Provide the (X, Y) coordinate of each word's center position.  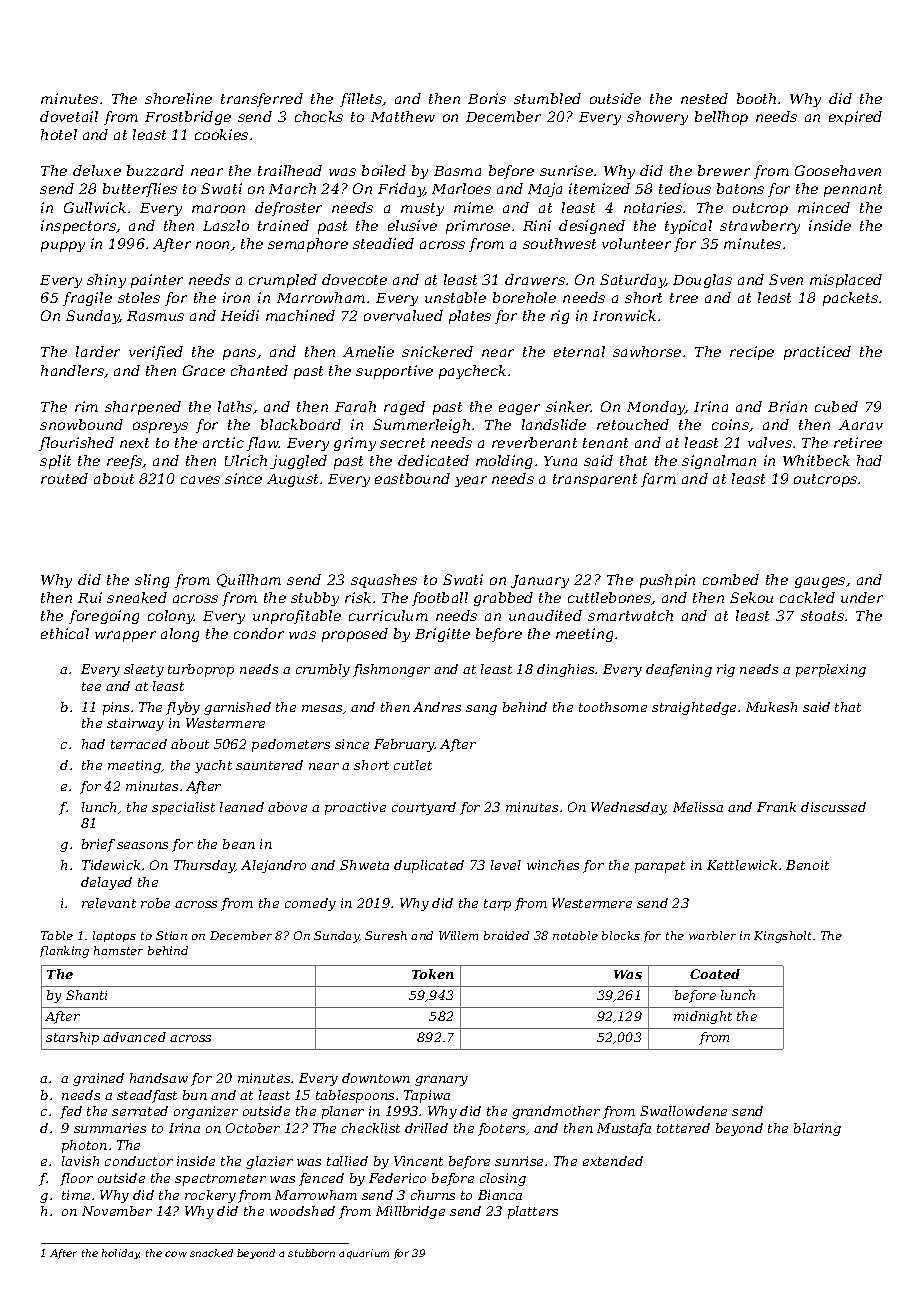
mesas (322, 708)
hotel (59, 134)
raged (404, 408)
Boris (487, 98)
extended (613, 1161)
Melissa (698, 807)
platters (533, 1212)
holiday (121, 1254)
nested (704, 98)
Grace (204, 370)
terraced (139, 744)
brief (98, 845)
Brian (787, 406)
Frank (776, 807)
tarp (497, 905)
